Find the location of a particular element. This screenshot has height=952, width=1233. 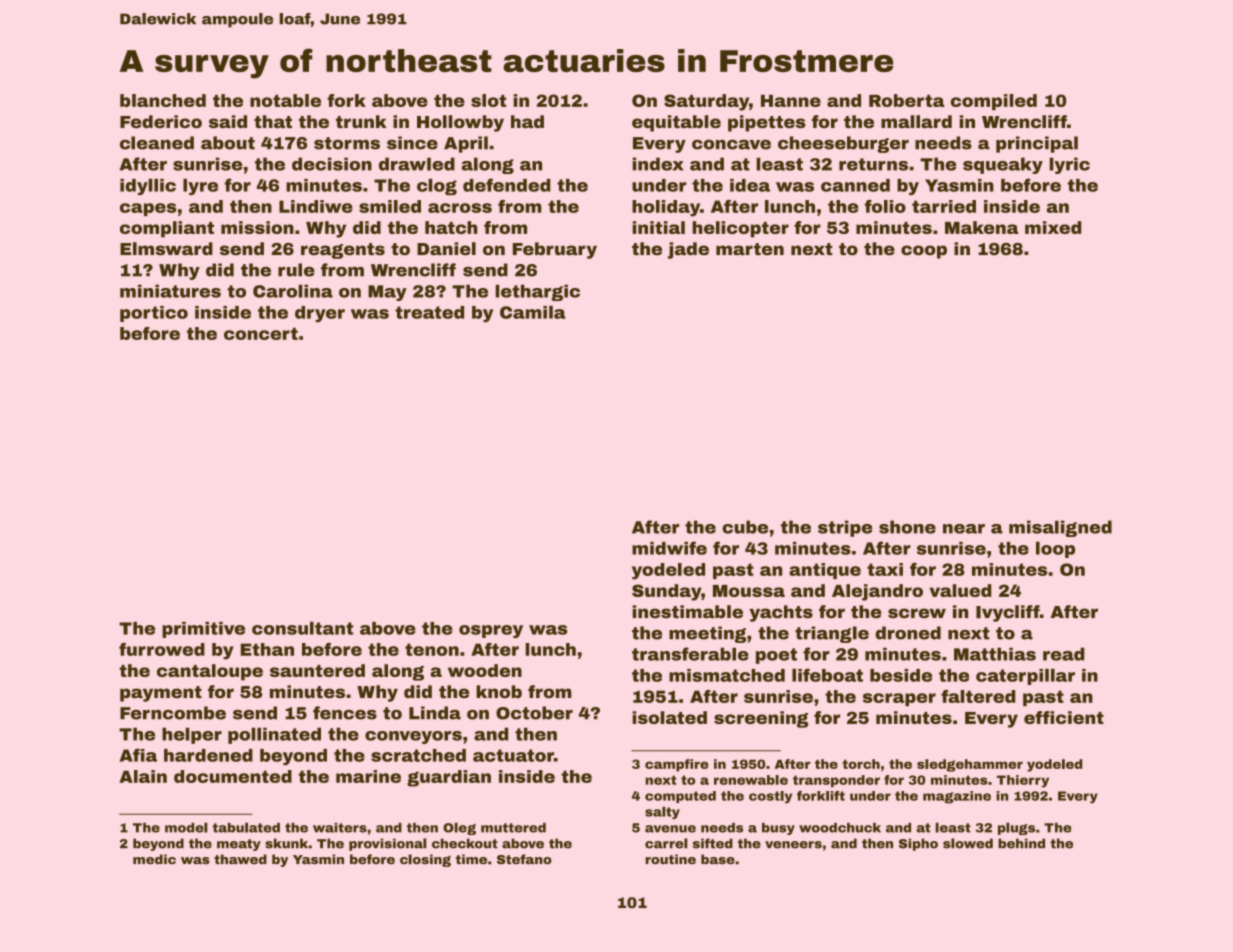

isolated is located at coordinates (669, 717).
